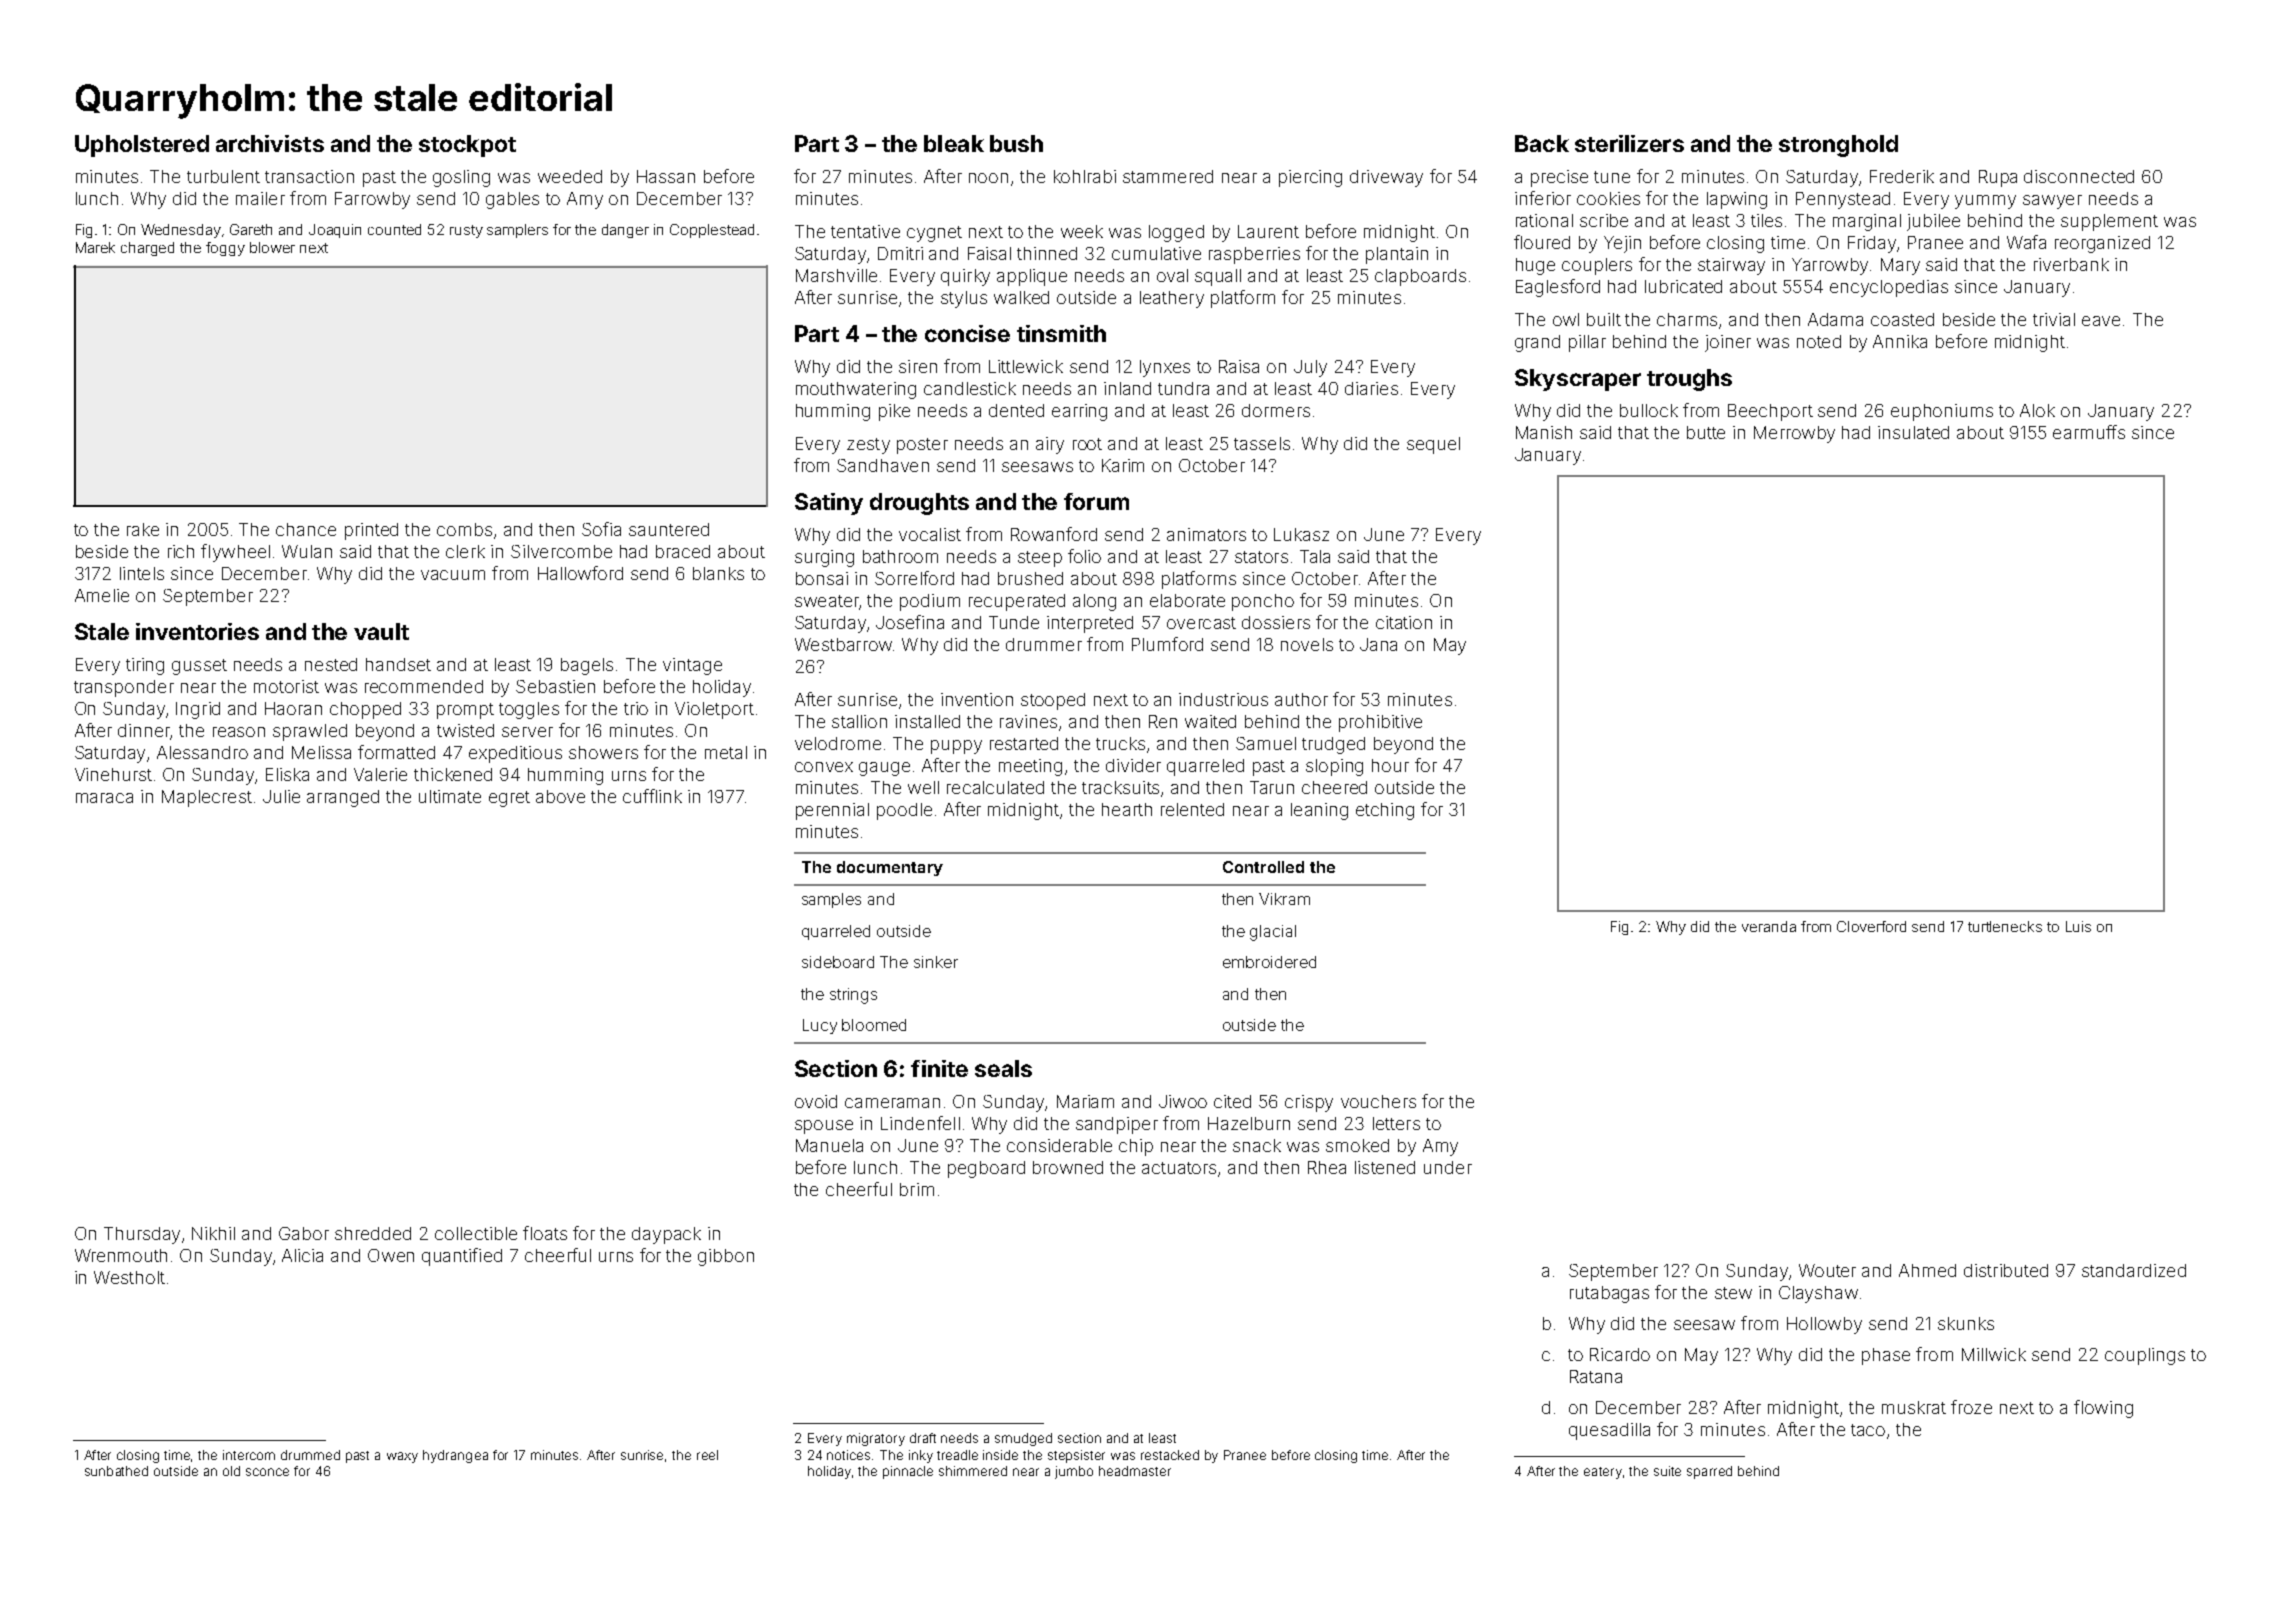  I want to click on motorist, so click(286, 686).
